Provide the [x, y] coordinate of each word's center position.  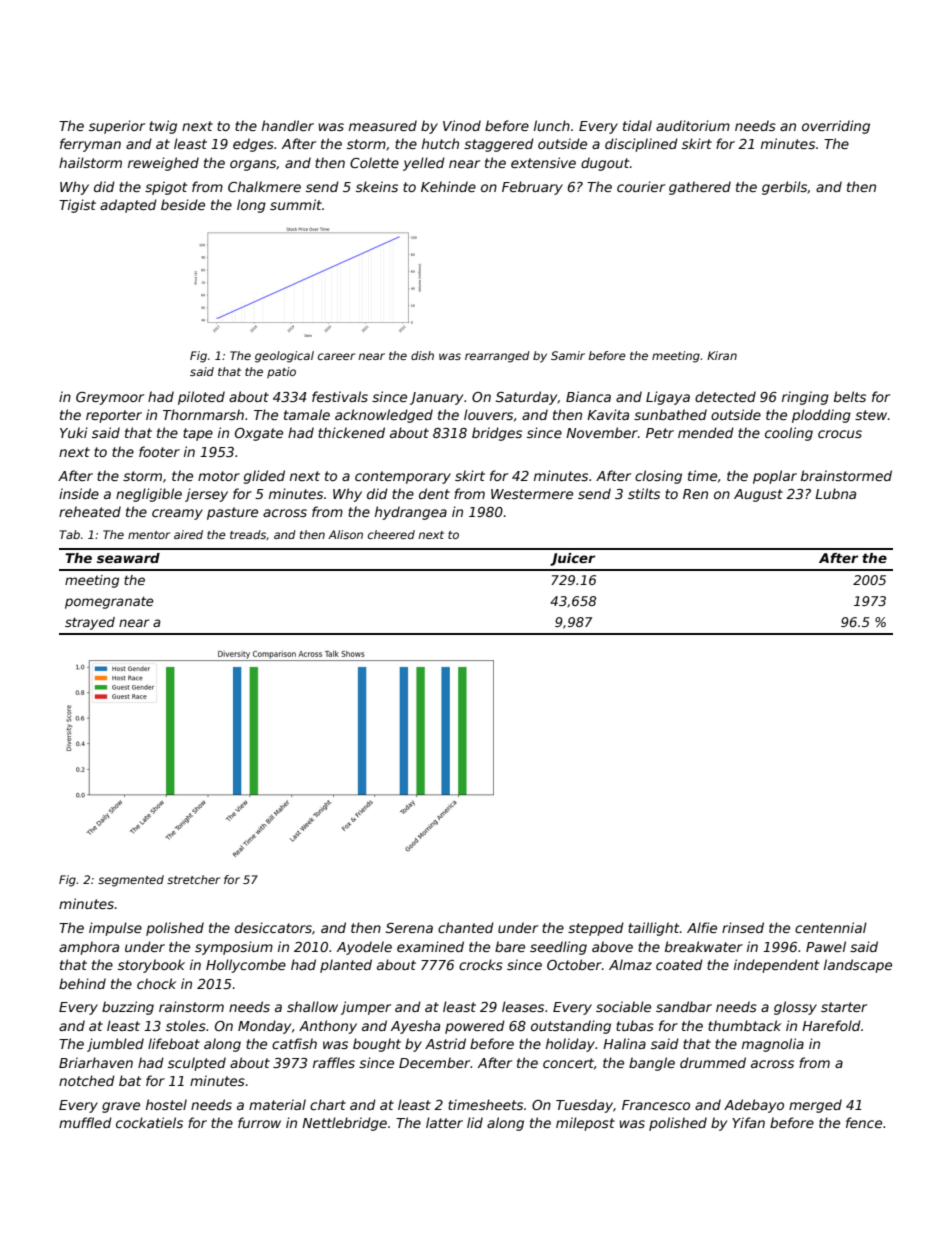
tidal [637, 125]
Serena [409, 928]
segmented [131, 881]
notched [87, 1080]
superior [117, 127]
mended [706, 432]
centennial [831, 927]
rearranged [497, 357]
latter [444, 1122]
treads [248, 534]
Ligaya [668, 398]
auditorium [693, 125]
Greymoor [110, 398]
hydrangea [411, 513]
